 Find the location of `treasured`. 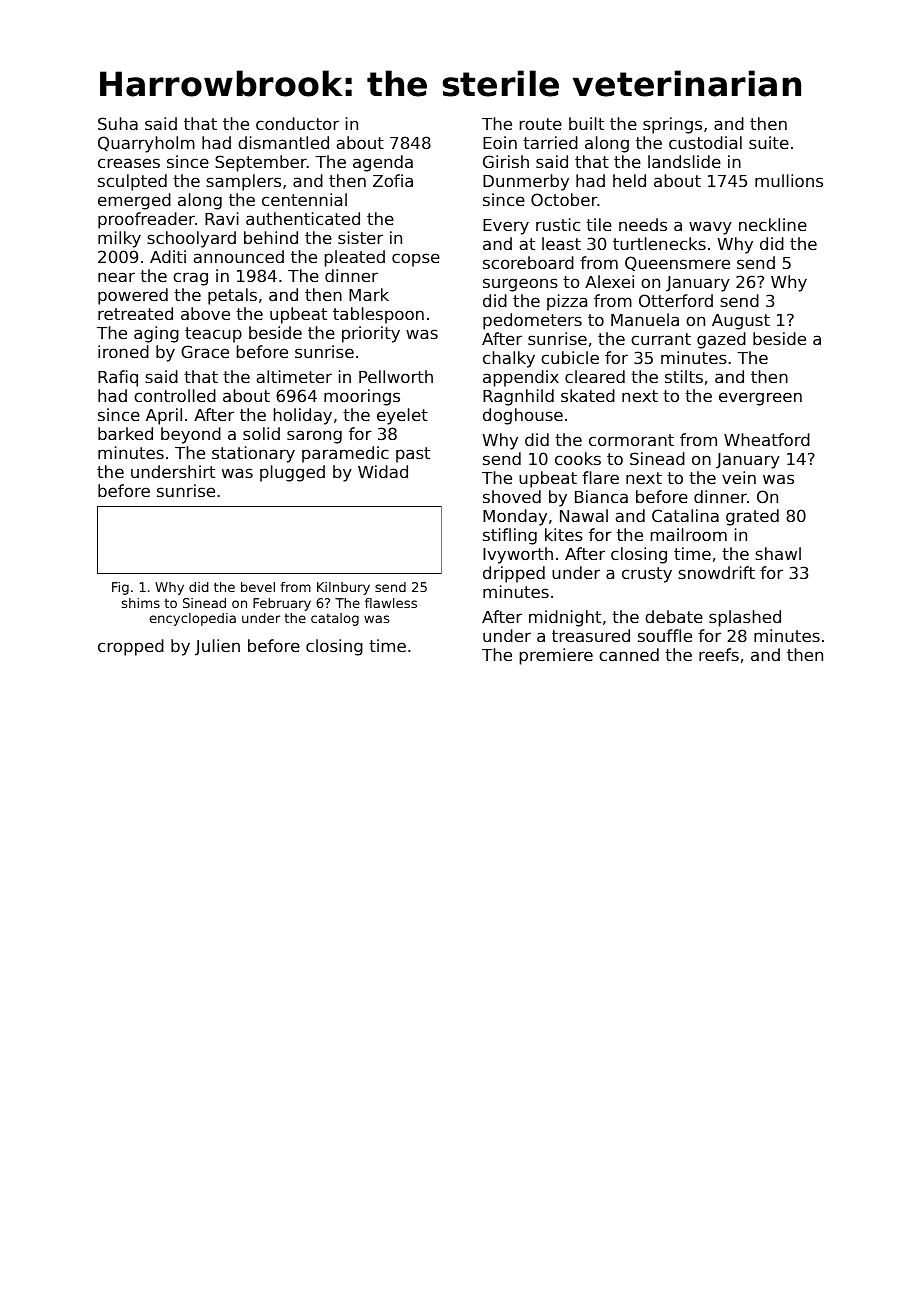

treasured is located at coordinates (591, 635).
